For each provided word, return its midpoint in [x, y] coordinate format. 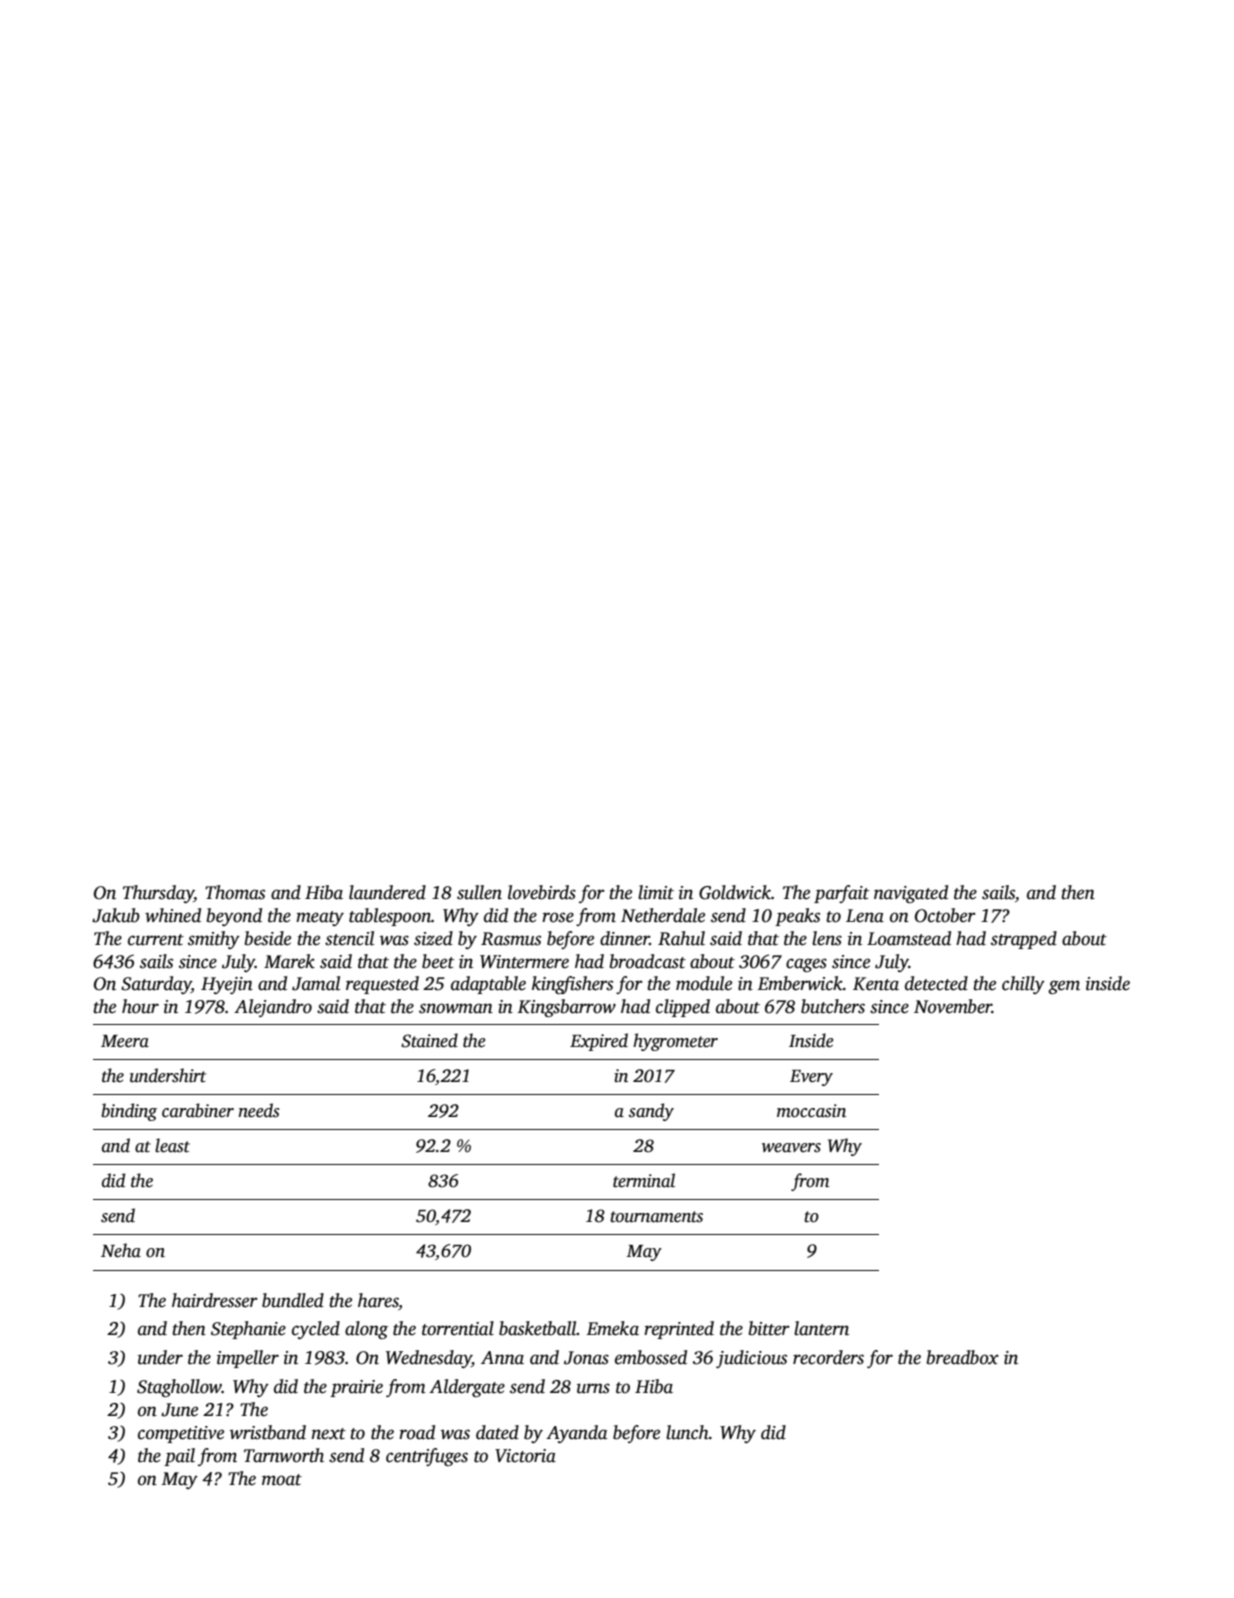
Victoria [525, 1456]
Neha [121, 1250]
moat [282, 1480]
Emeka [612, 1328]
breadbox [963, 1357]
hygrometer [675, 1042]
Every [811, 1078]
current [156, 940]
